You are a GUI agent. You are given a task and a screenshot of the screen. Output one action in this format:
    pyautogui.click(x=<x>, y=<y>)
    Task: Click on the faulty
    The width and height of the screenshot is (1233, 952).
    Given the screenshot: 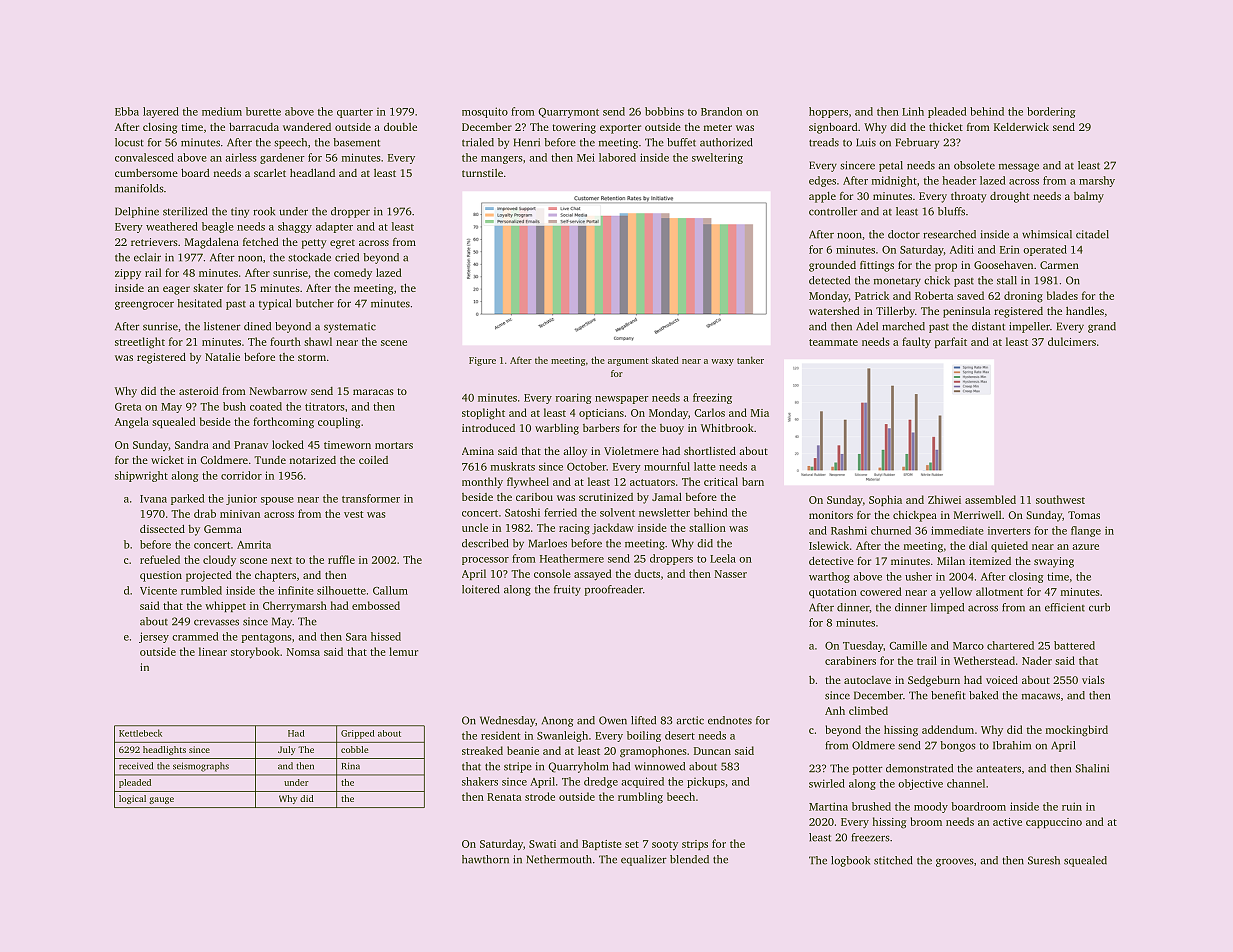 What is the action you would take?
    pyautogui.click(x=916, y=342)
